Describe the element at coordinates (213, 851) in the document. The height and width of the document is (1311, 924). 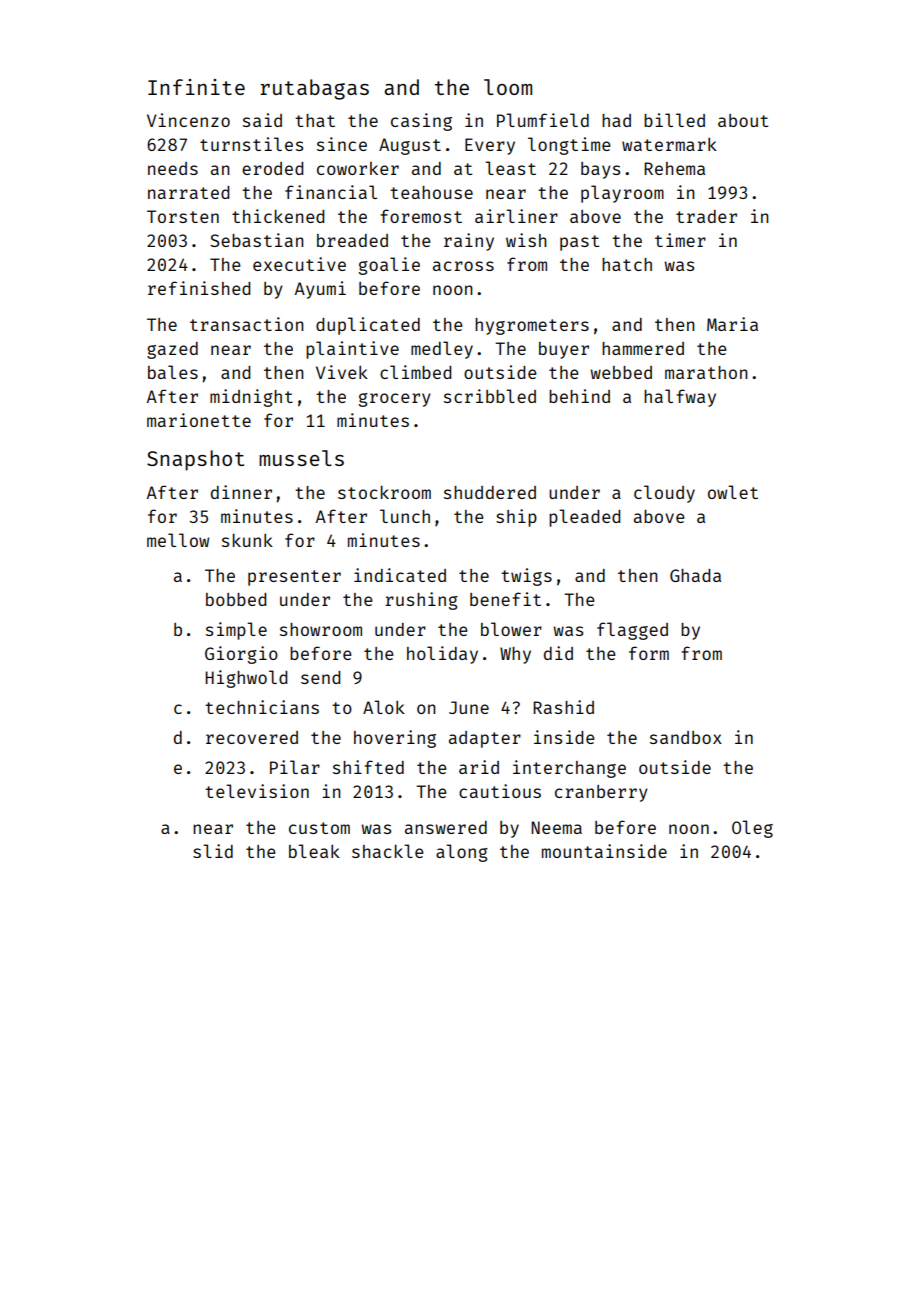
I see `slid` at that location.
